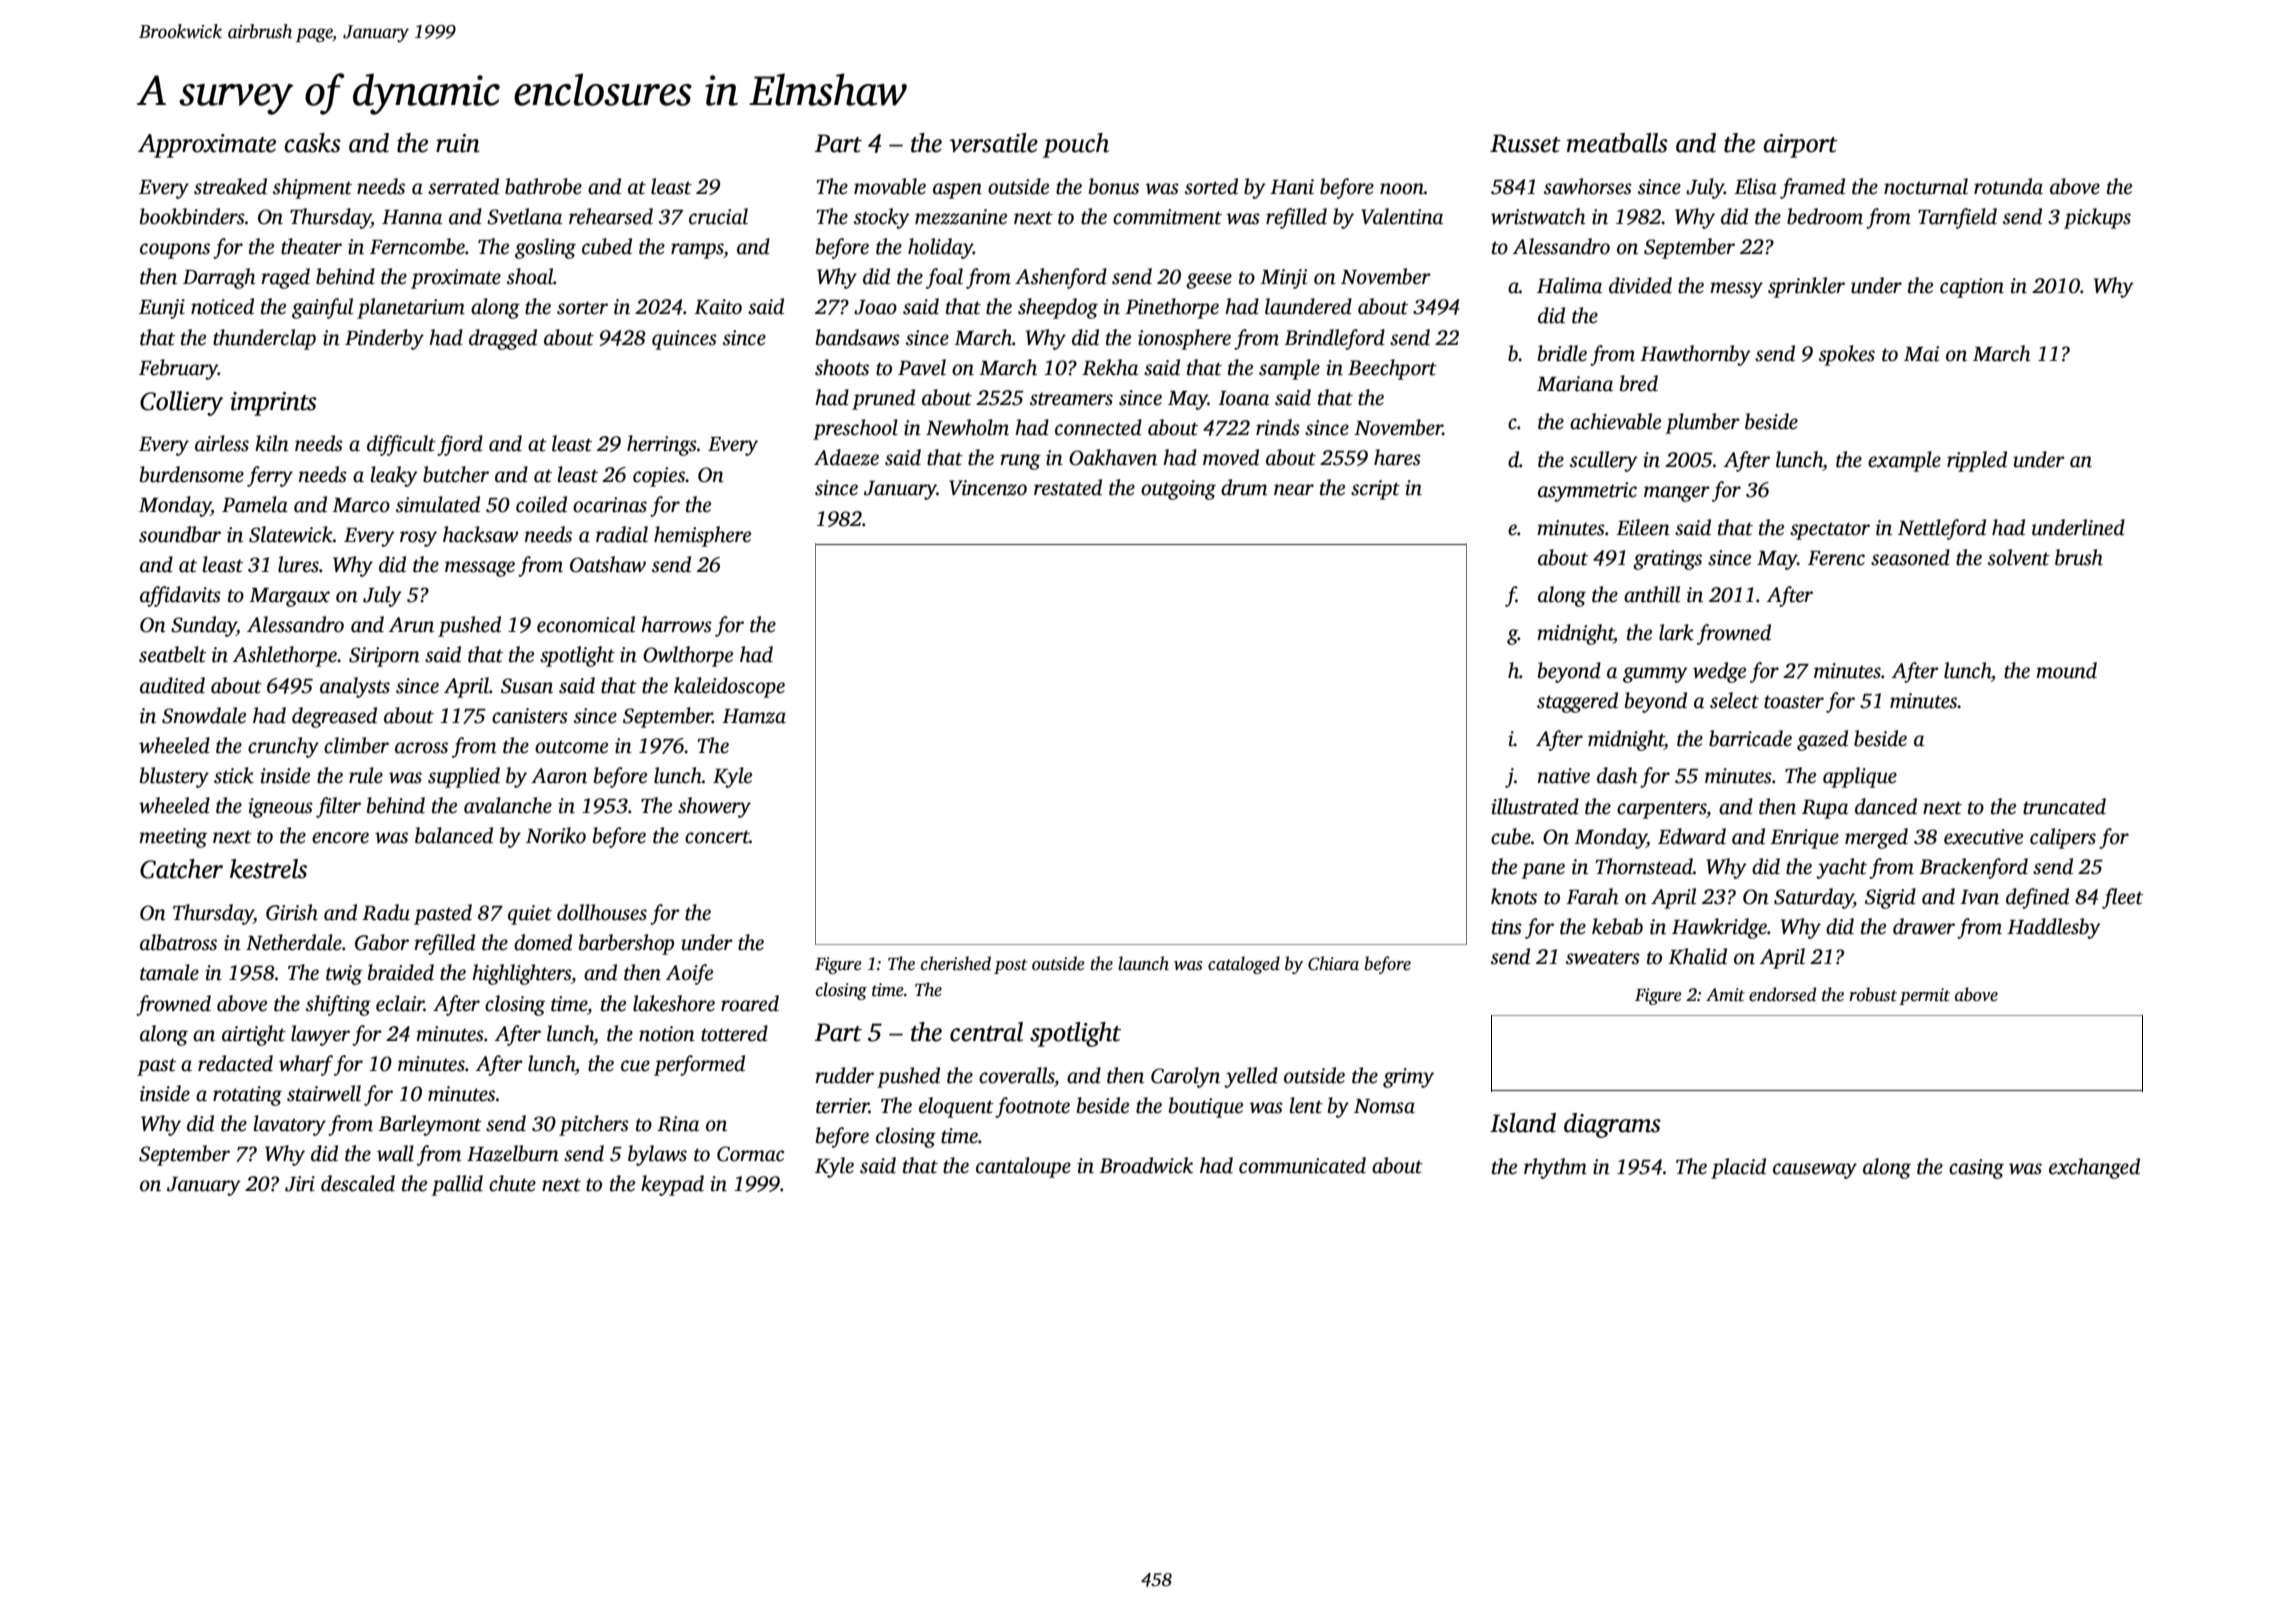  What do you see at coordinates (2097, 218) in the image?
I see `pickups` at bounding box center [2097, 218].
